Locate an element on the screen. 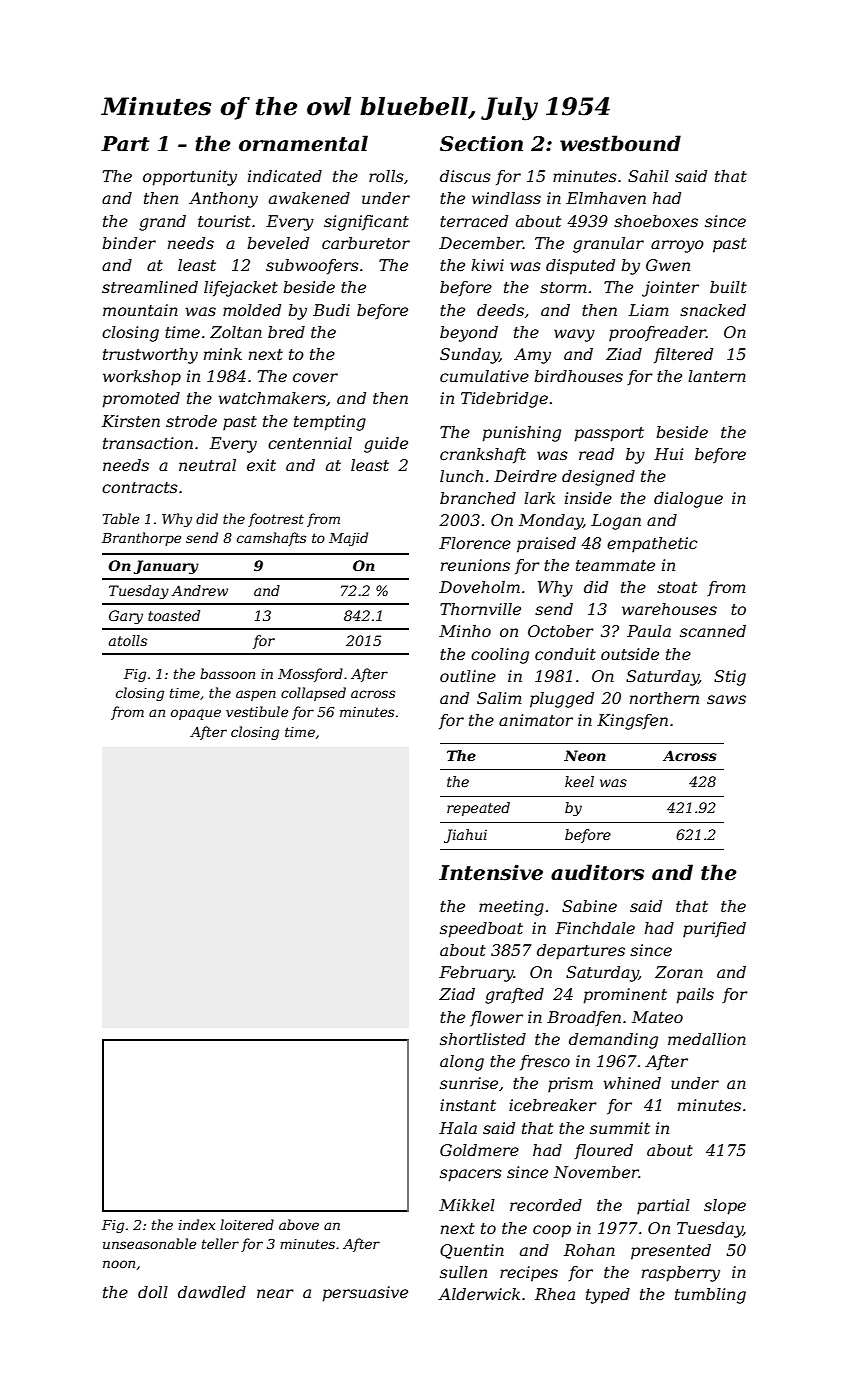 The image size is (849, 1400). westbound is located at coordinates (620, 143).
